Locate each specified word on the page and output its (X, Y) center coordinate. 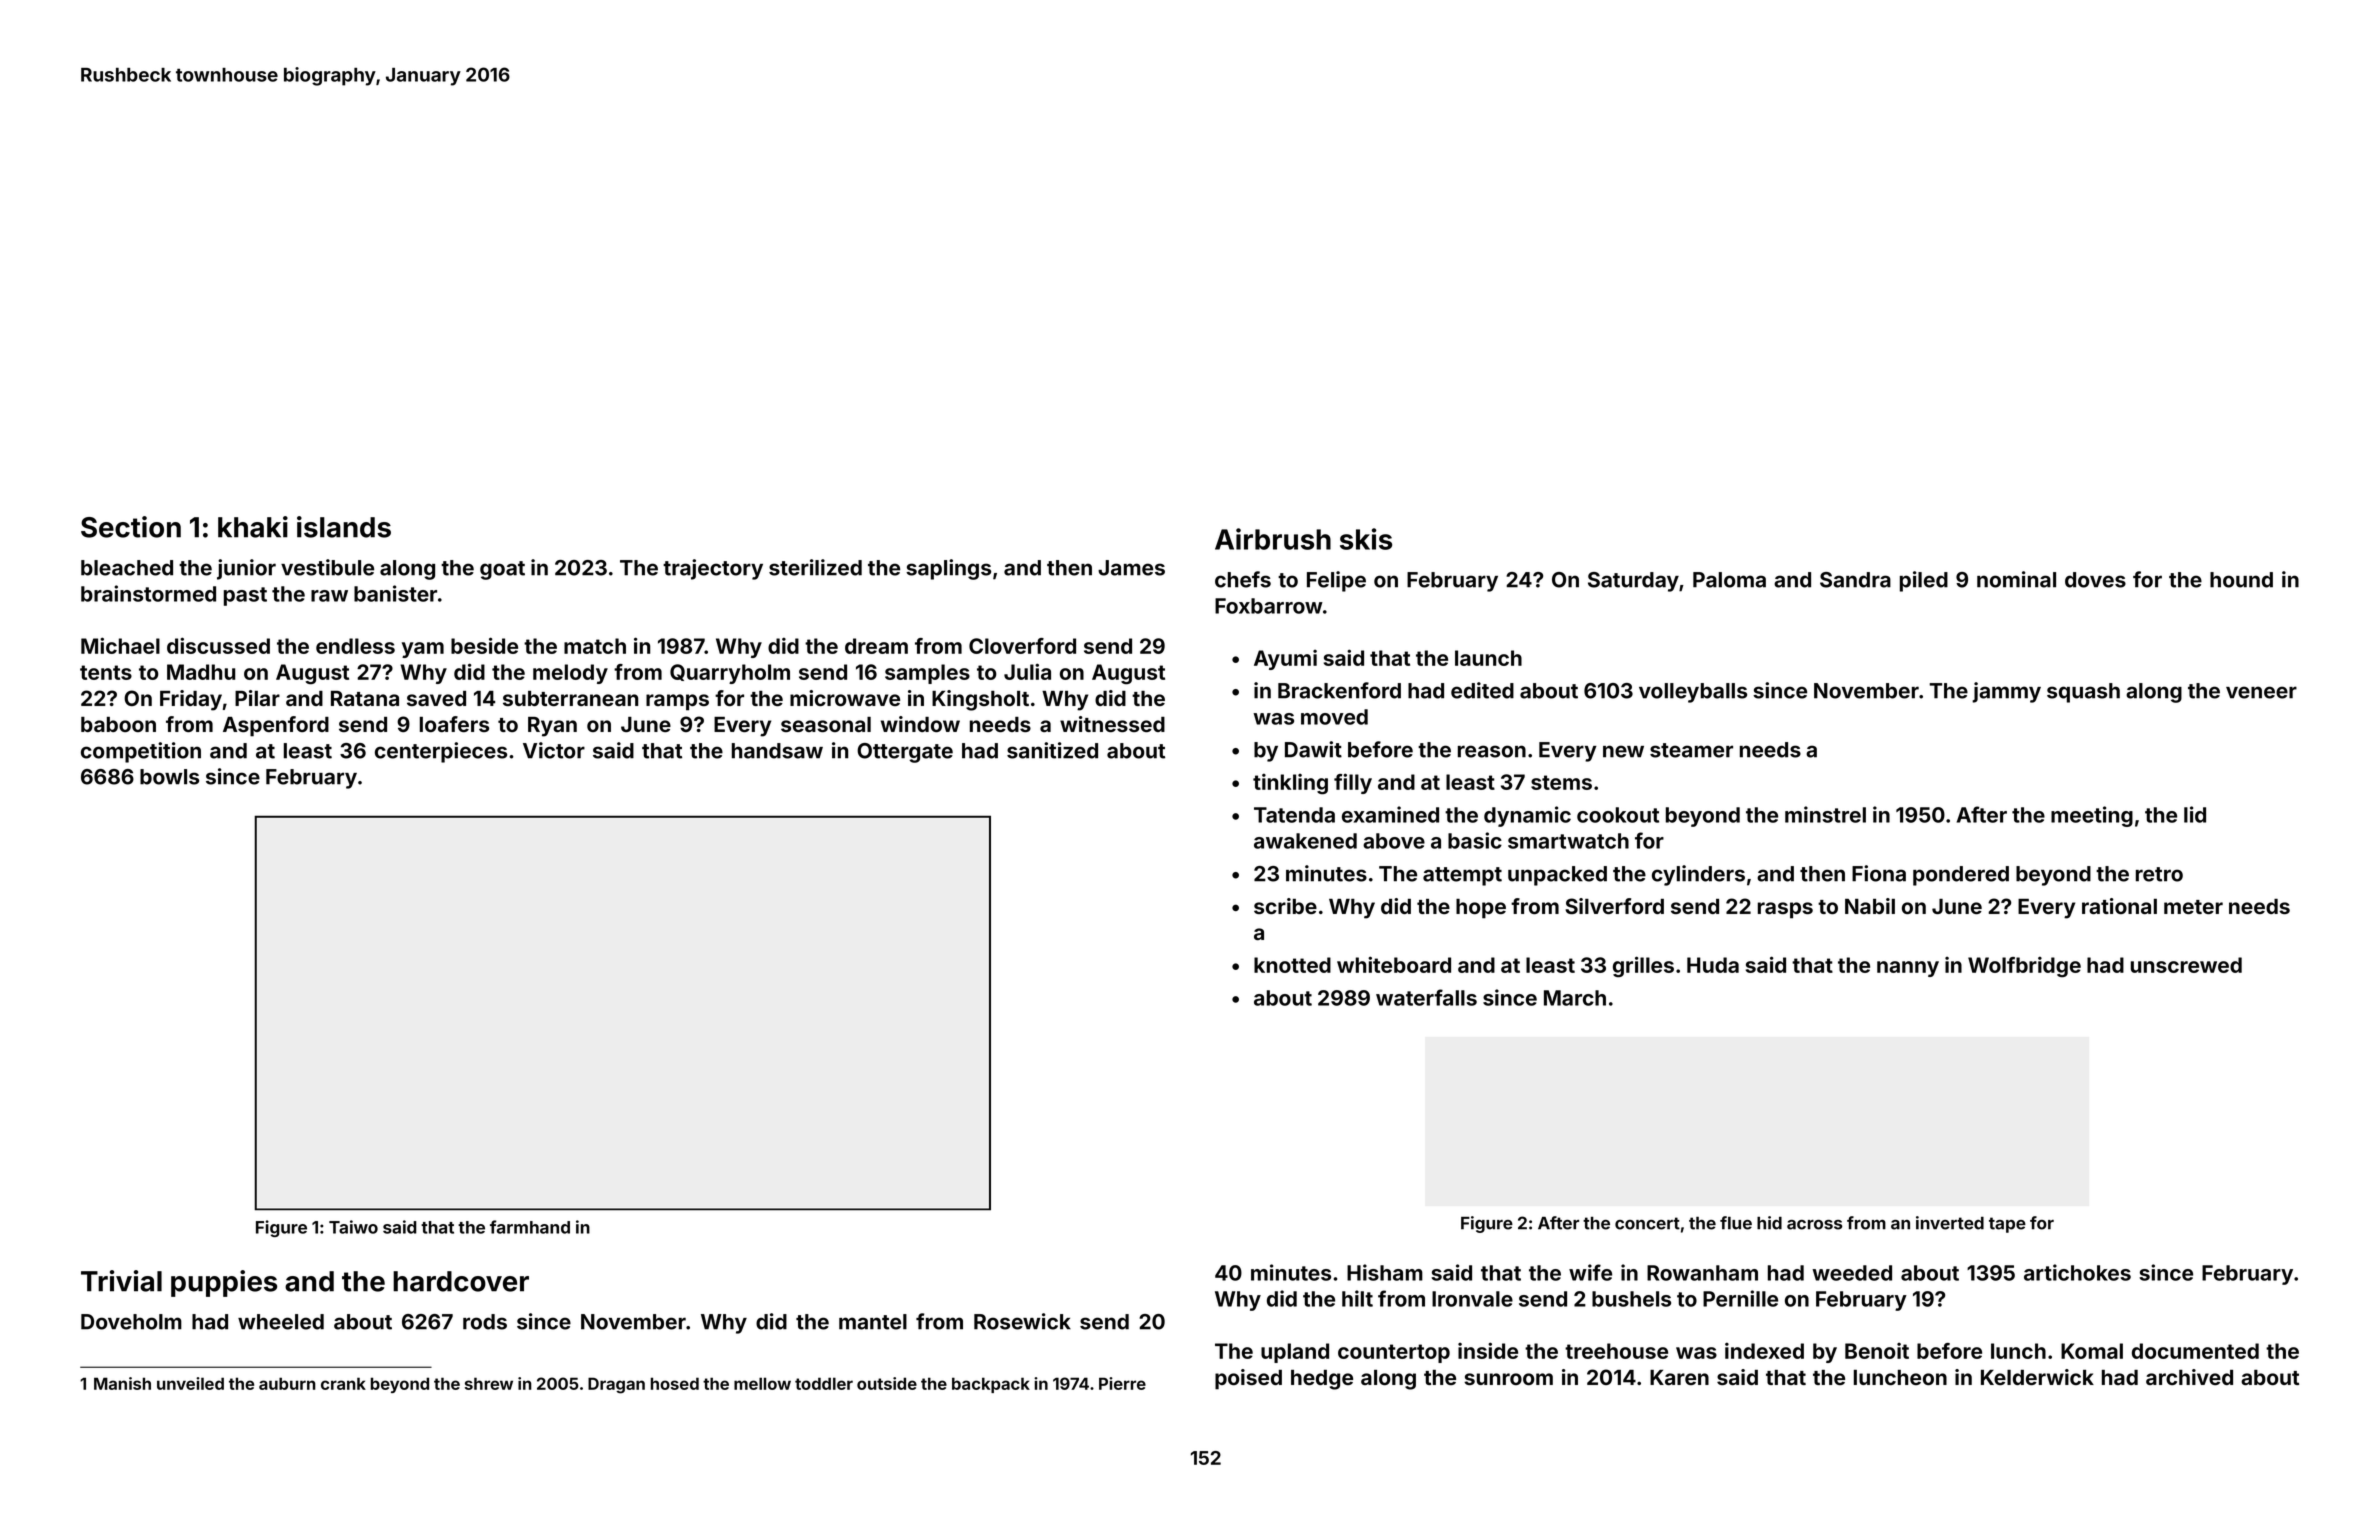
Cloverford (1022, 646)
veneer (2261, 692)
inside (1488, 1350)
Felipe (1336, 581)
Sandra (1855, 580)
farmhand (530, 1227)
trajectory (713, 569)
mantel (873, 1322)
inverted (1950, 1223)
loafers (454, 724)
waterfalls (1426, 997)
